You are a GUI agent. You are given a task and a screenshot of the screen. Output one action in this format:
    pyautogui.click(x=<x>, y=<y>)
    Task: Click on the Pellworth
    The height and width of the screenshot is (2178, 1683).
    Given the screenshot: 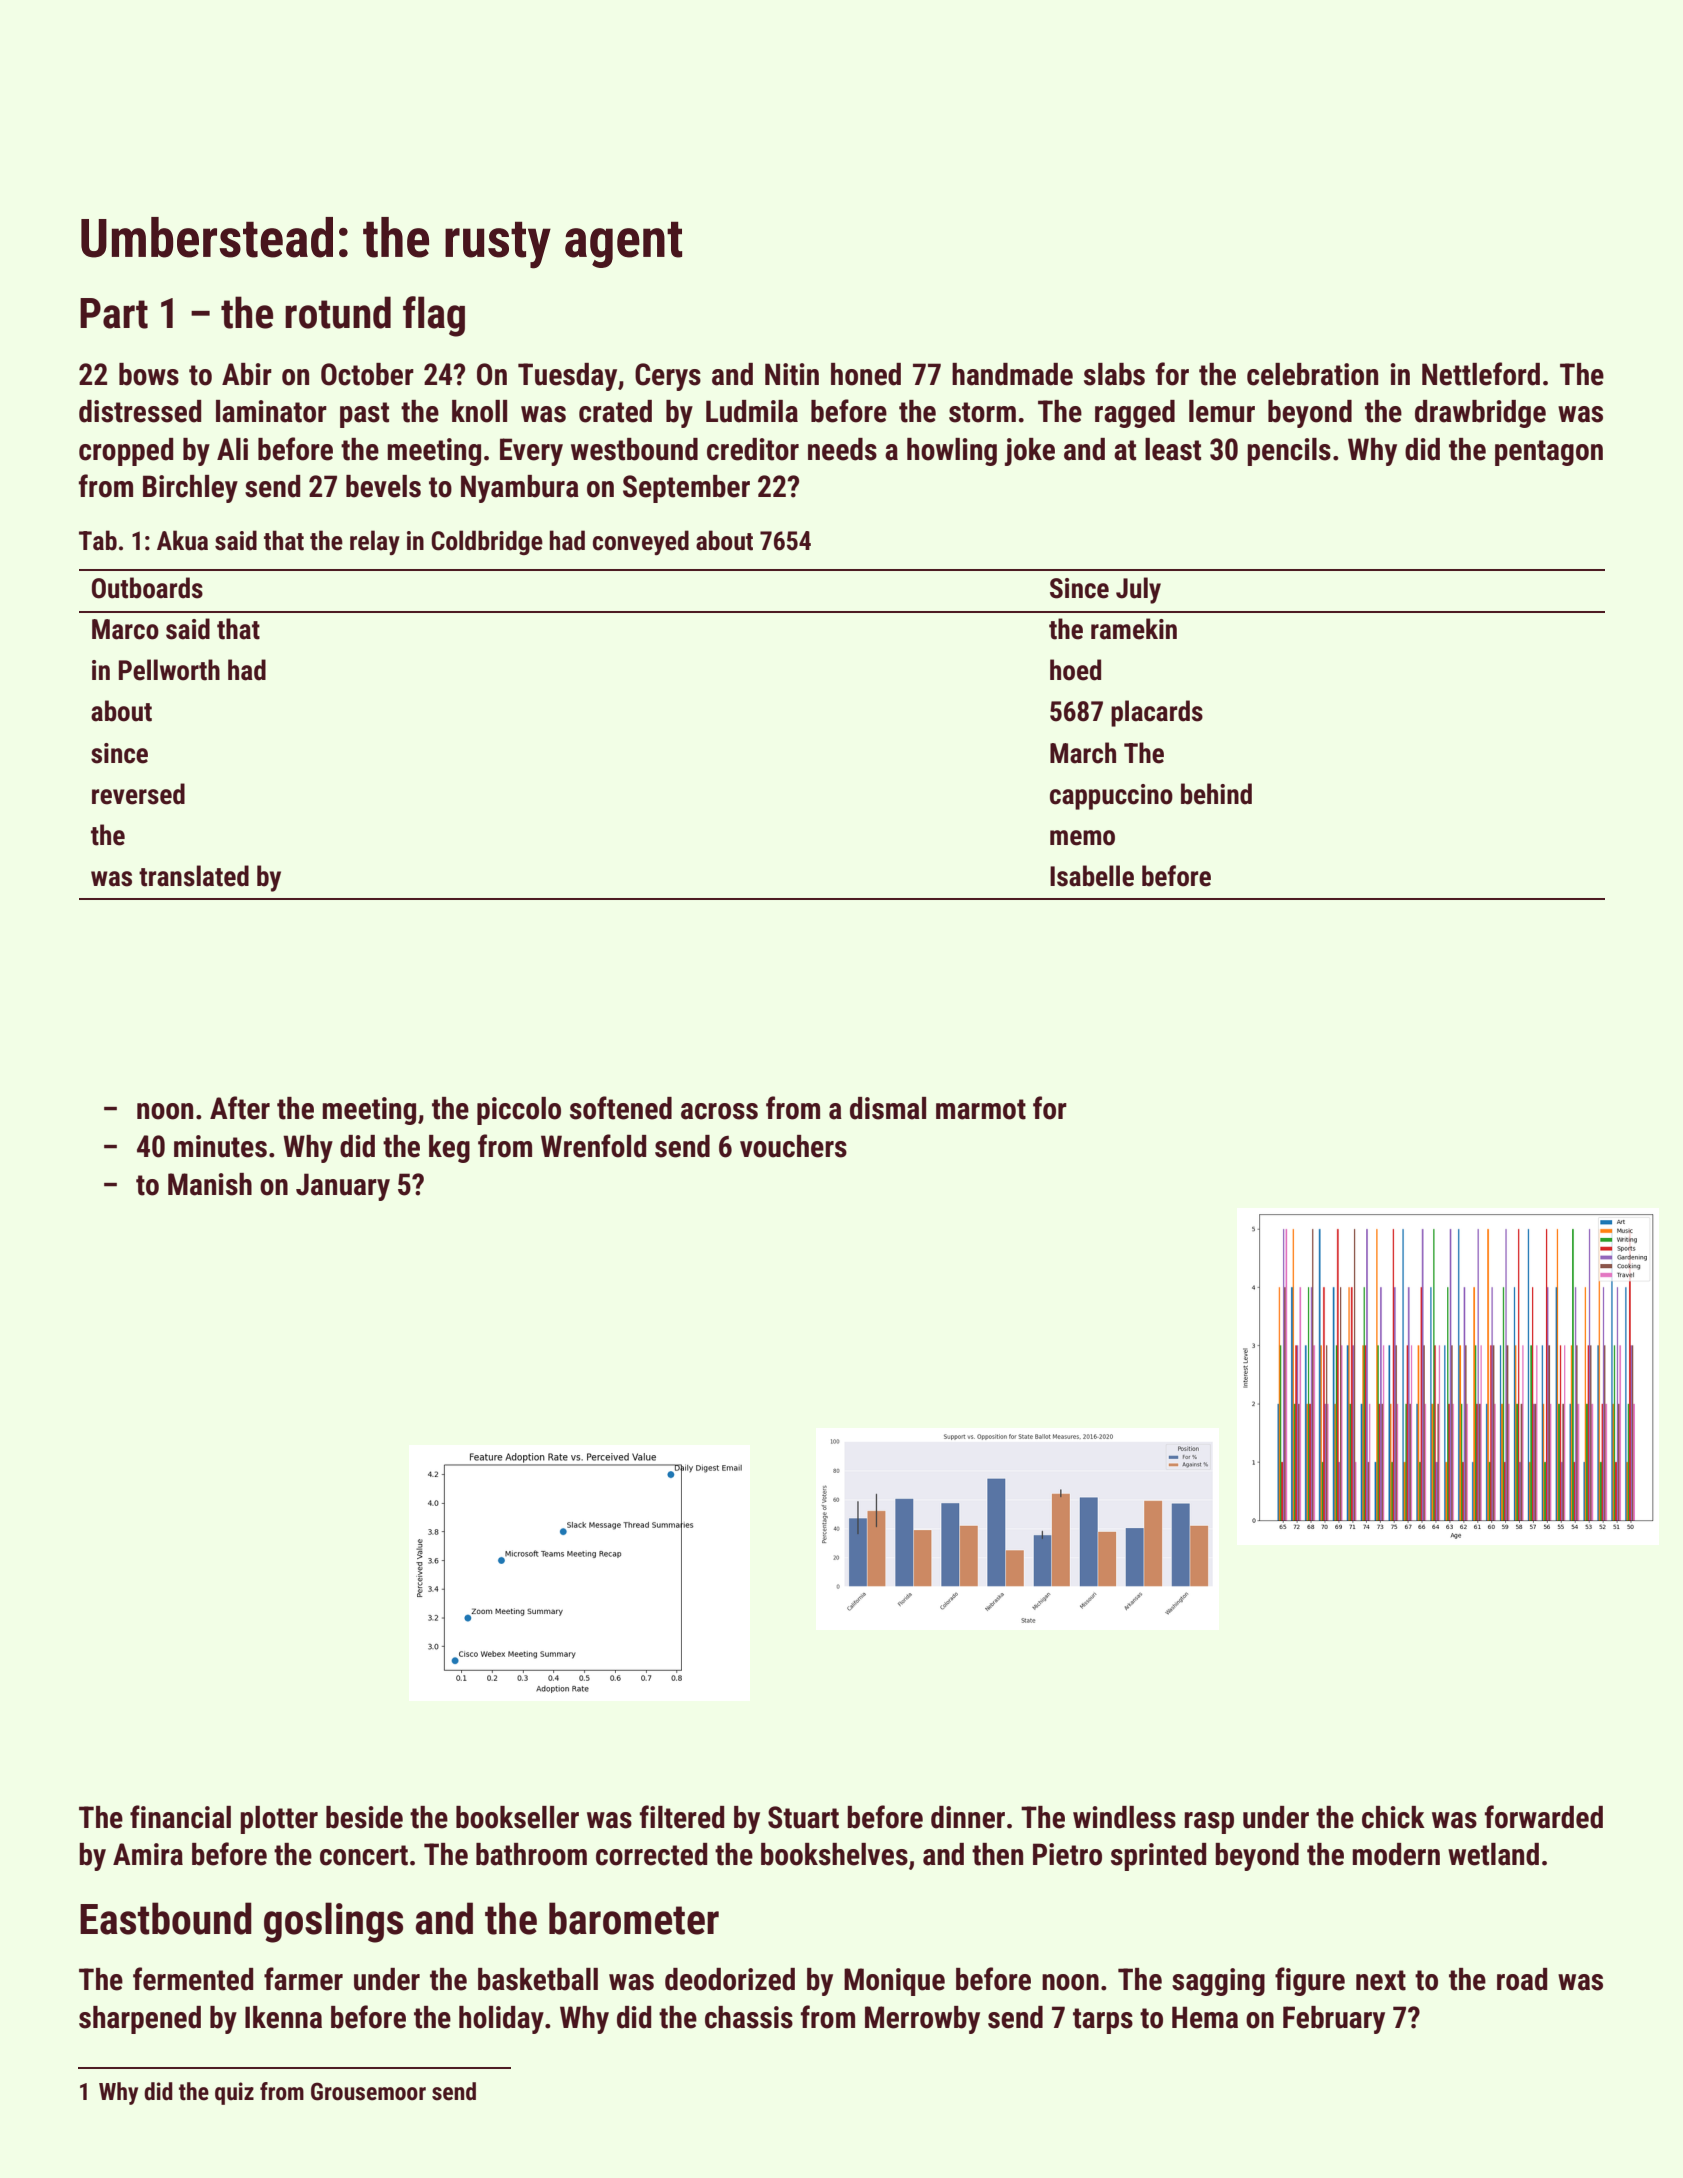 What is the action you would take?
    pyautogui.click(x=169, y=670)
